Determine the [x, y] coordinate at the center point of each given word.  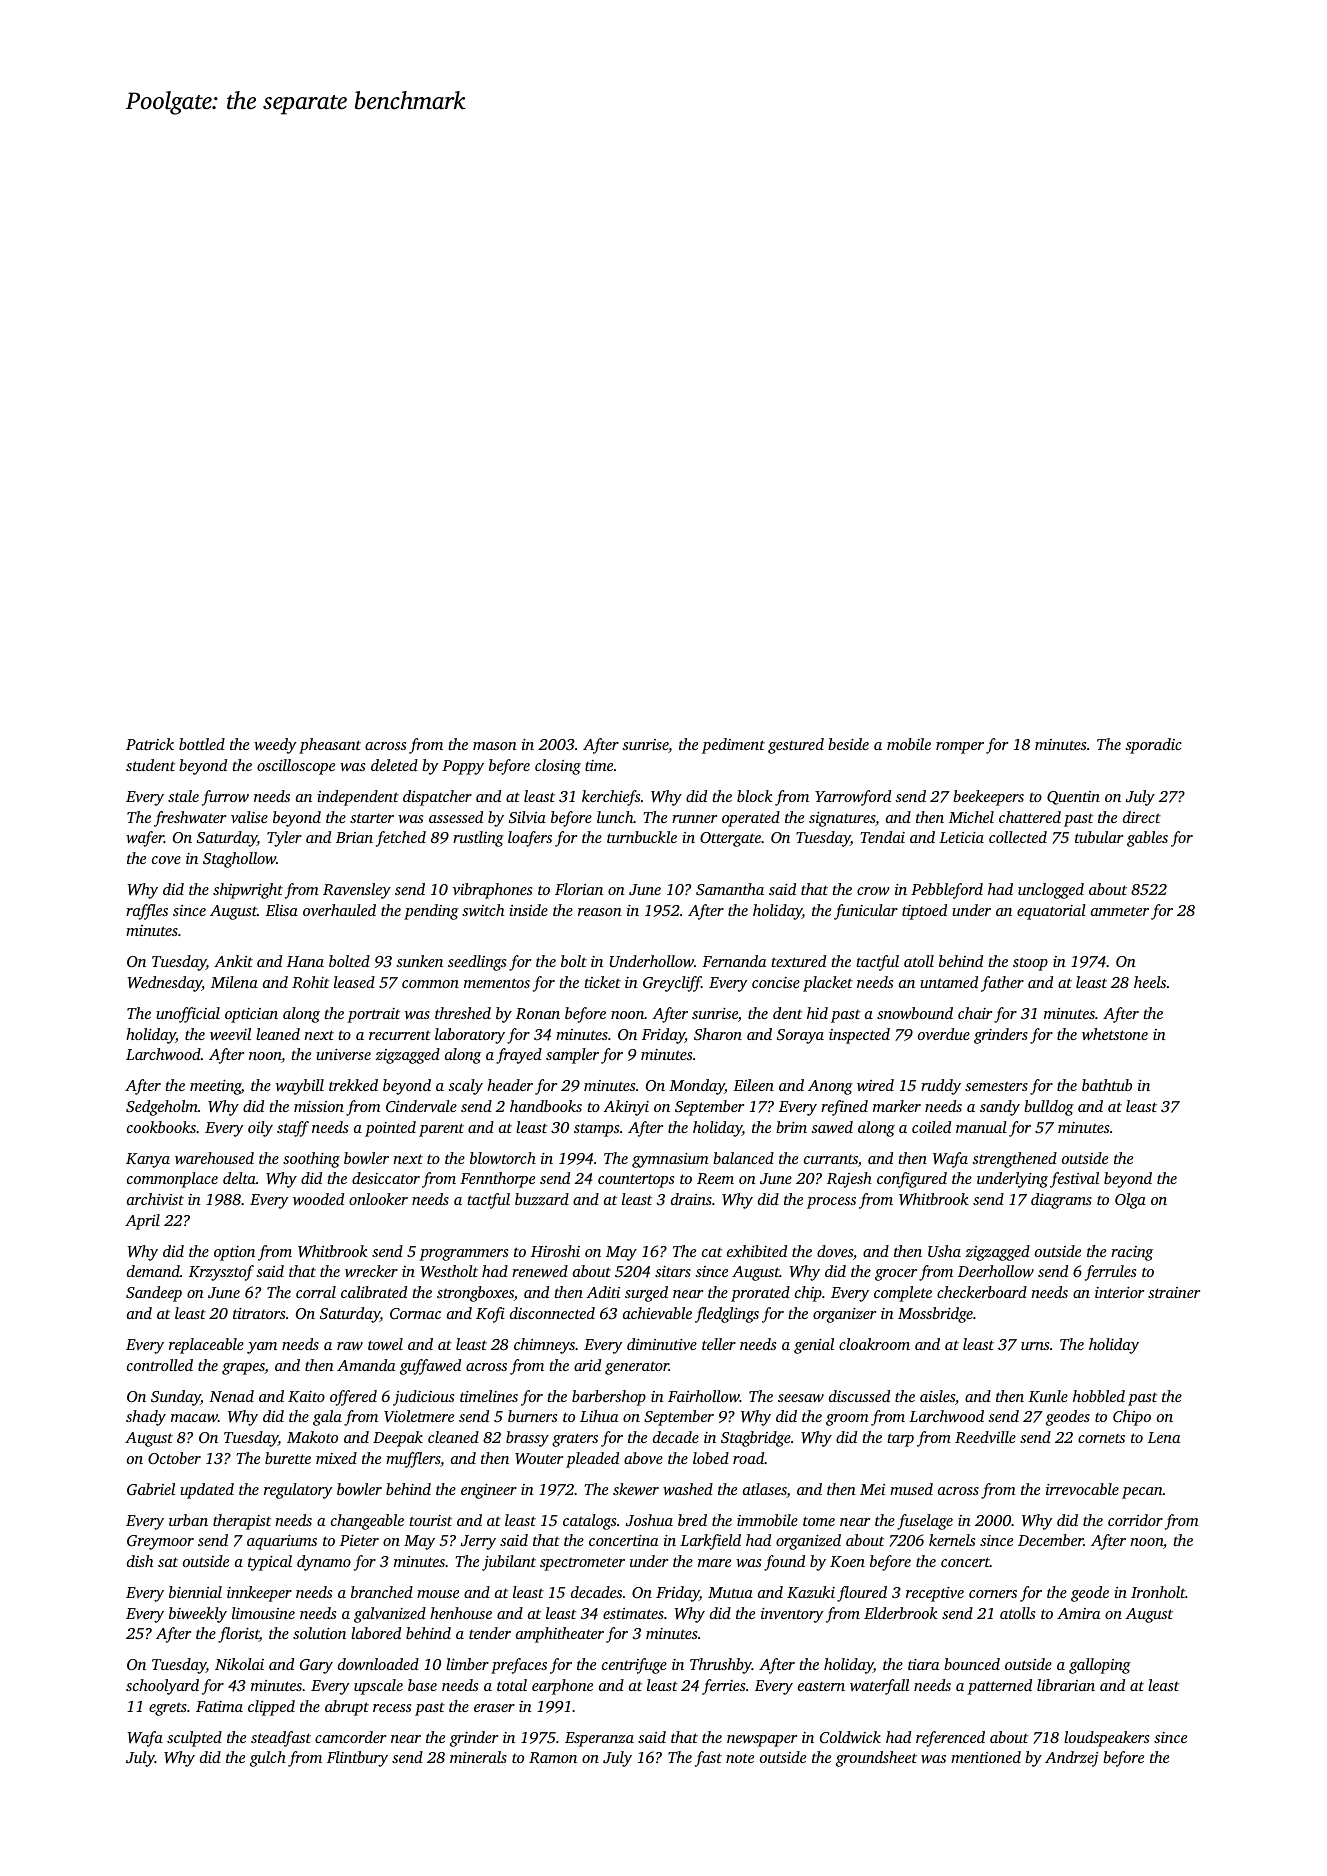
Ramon [553, 1757]
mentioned [986, 1757]
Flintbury [357, 1759]
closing [558, 767]
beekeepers [988, 798]
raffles [147, 912]
